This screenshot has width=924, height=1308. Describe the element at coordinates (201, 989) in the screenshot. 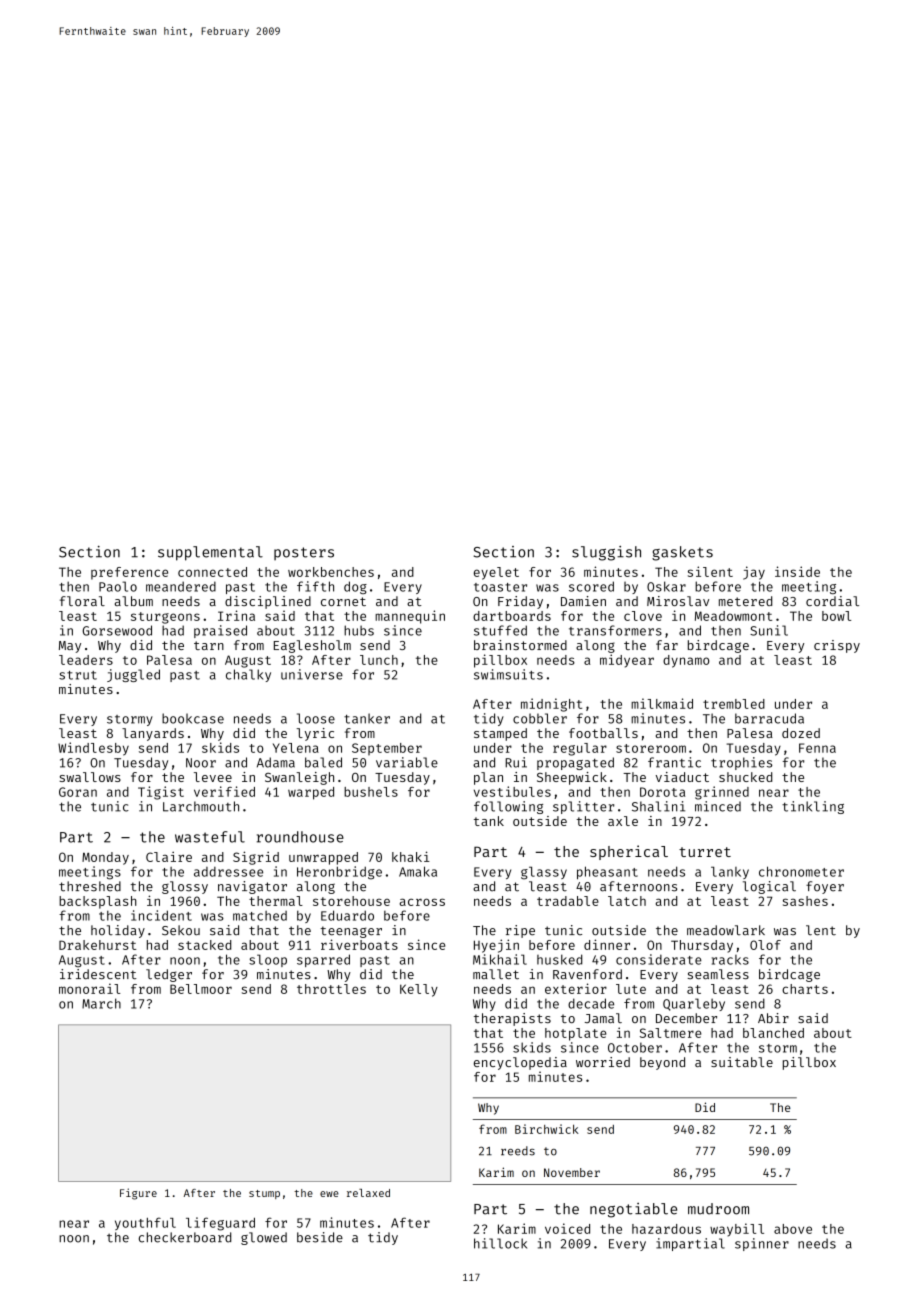

I see `Bellmoor` at that location.
